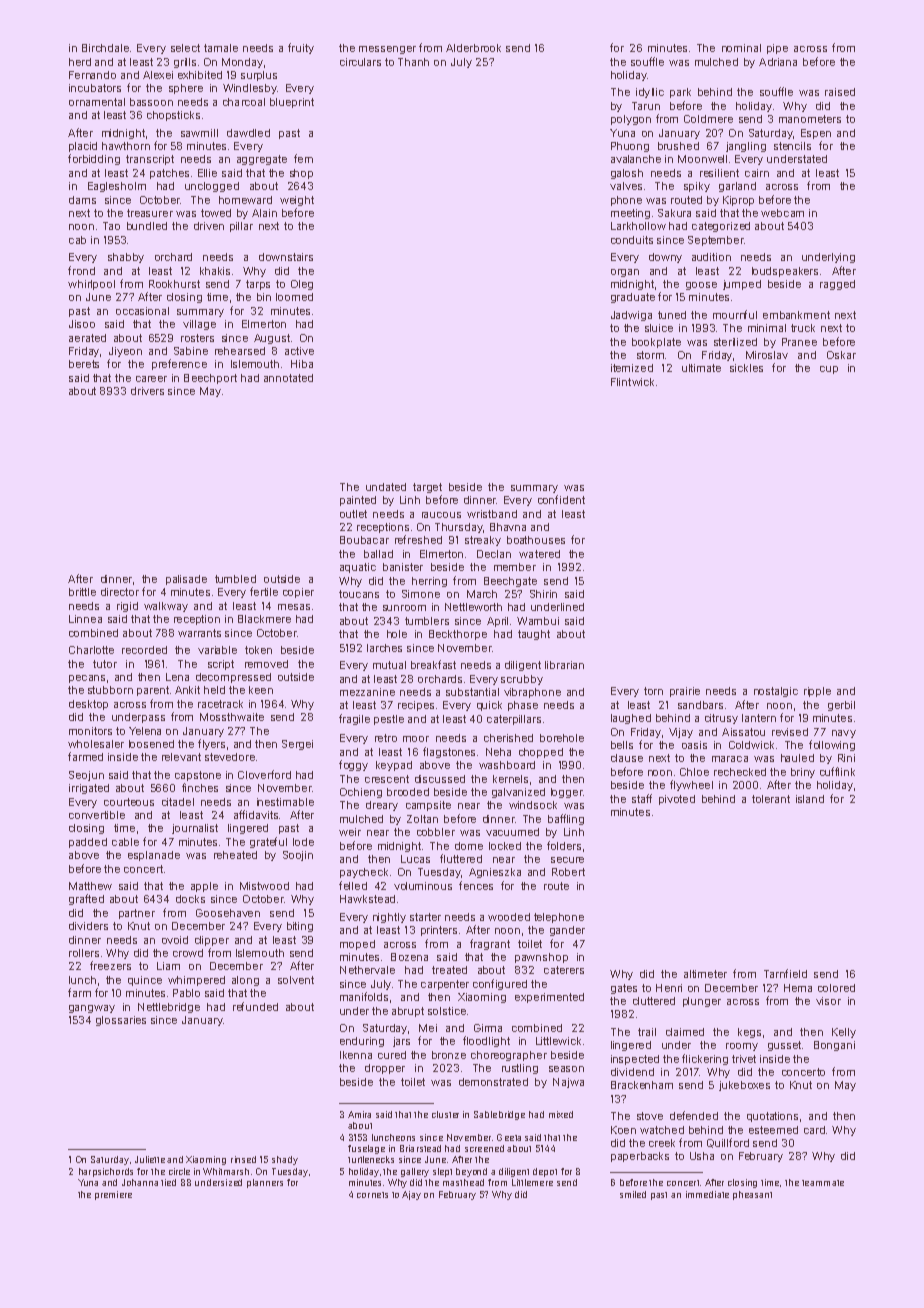 The width and height of the screenshot is (924, 1308). I want to click on clipper, so click(212, 941).
